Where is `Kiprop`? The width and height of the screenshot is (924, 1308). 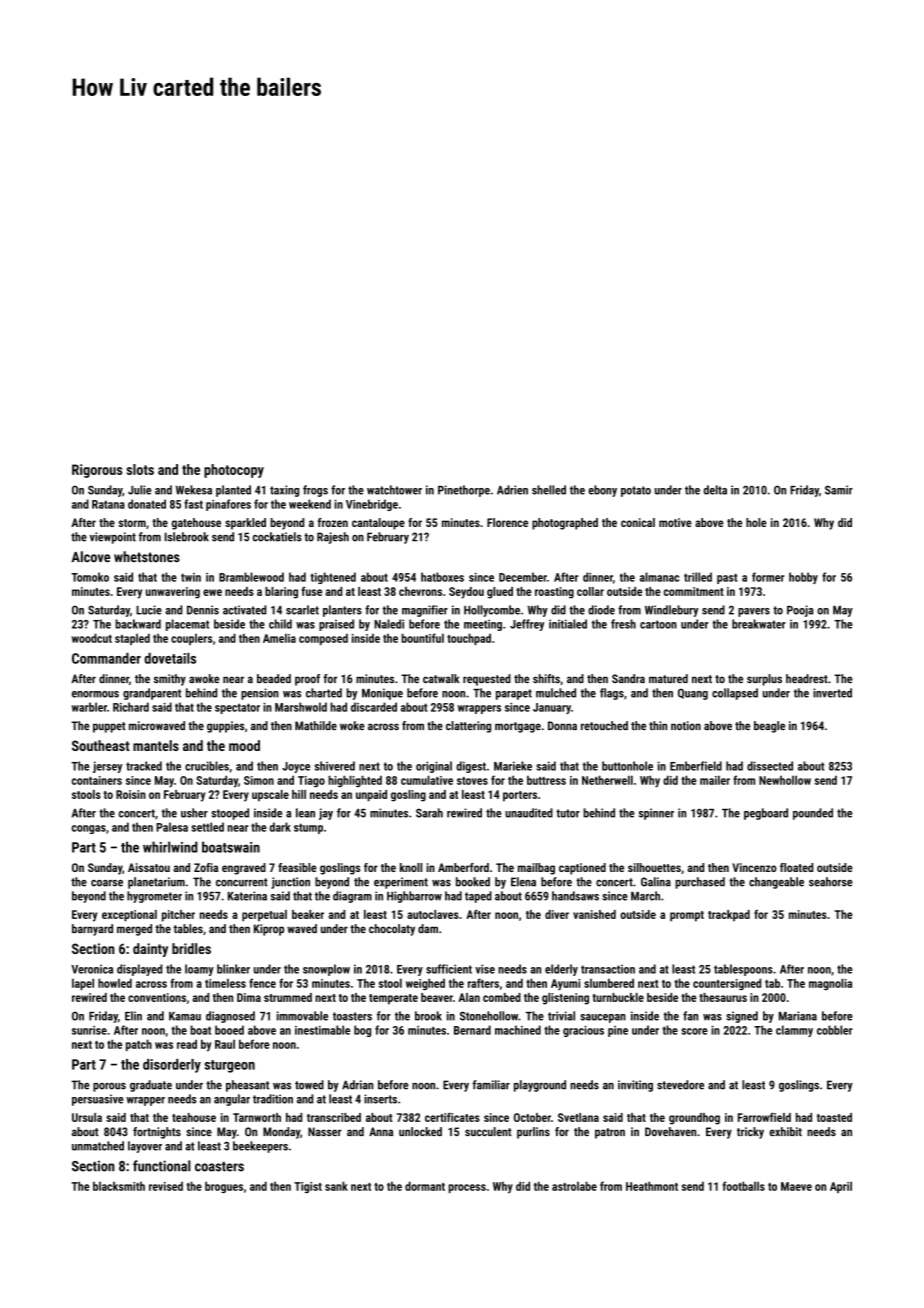 Kiprop is located at coordinates (269, 930).
